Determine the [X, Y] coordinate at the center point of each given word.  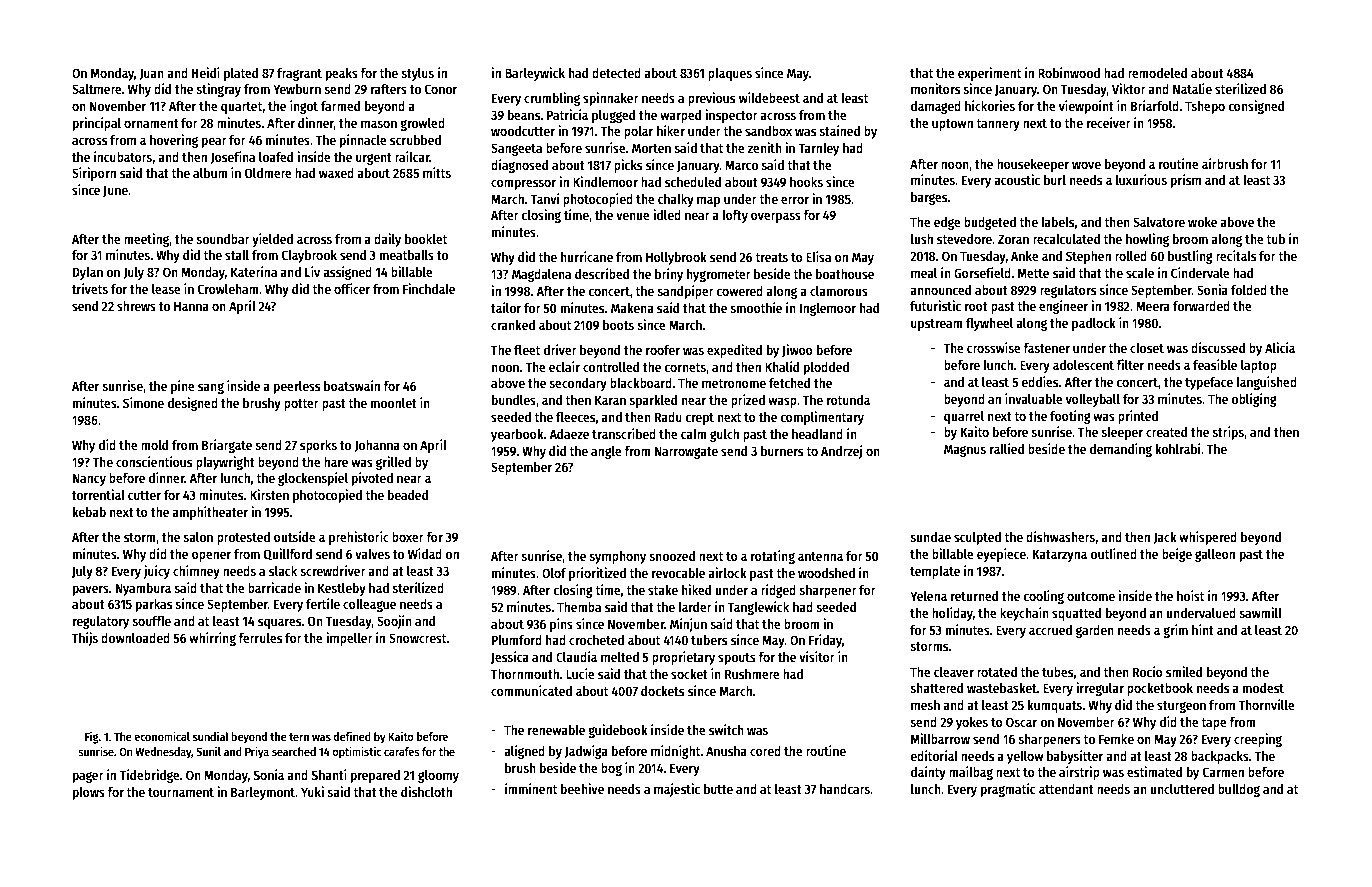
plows [89, 793]
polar [638, 132]
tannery [998, 125]
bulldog [1239, 790]
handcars [845, 789]
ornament [151, 123]
